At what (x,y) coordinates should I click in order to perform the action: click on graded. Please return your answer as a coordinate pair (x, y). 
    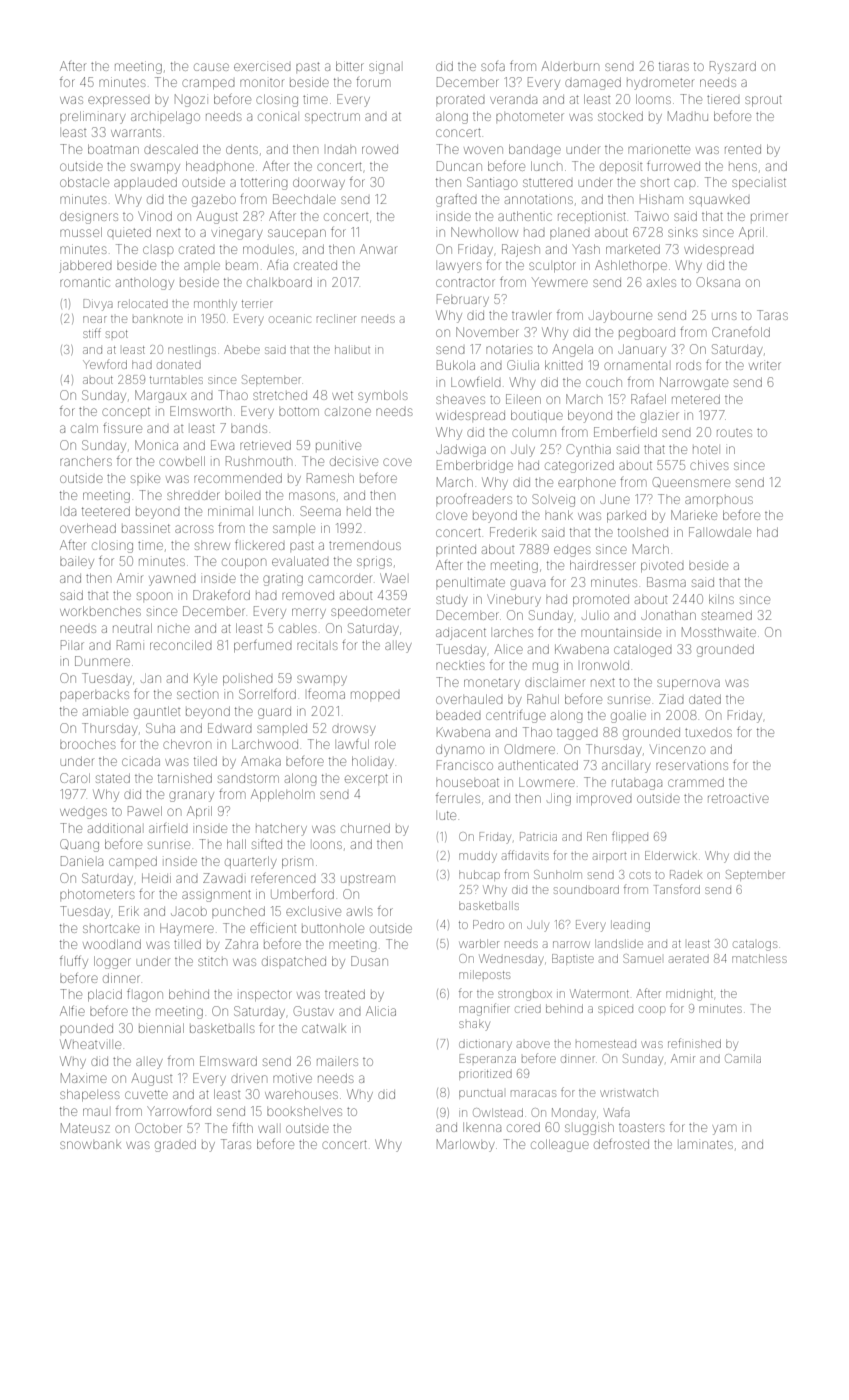
    Looking at the image, I should click on (175, 1146).
